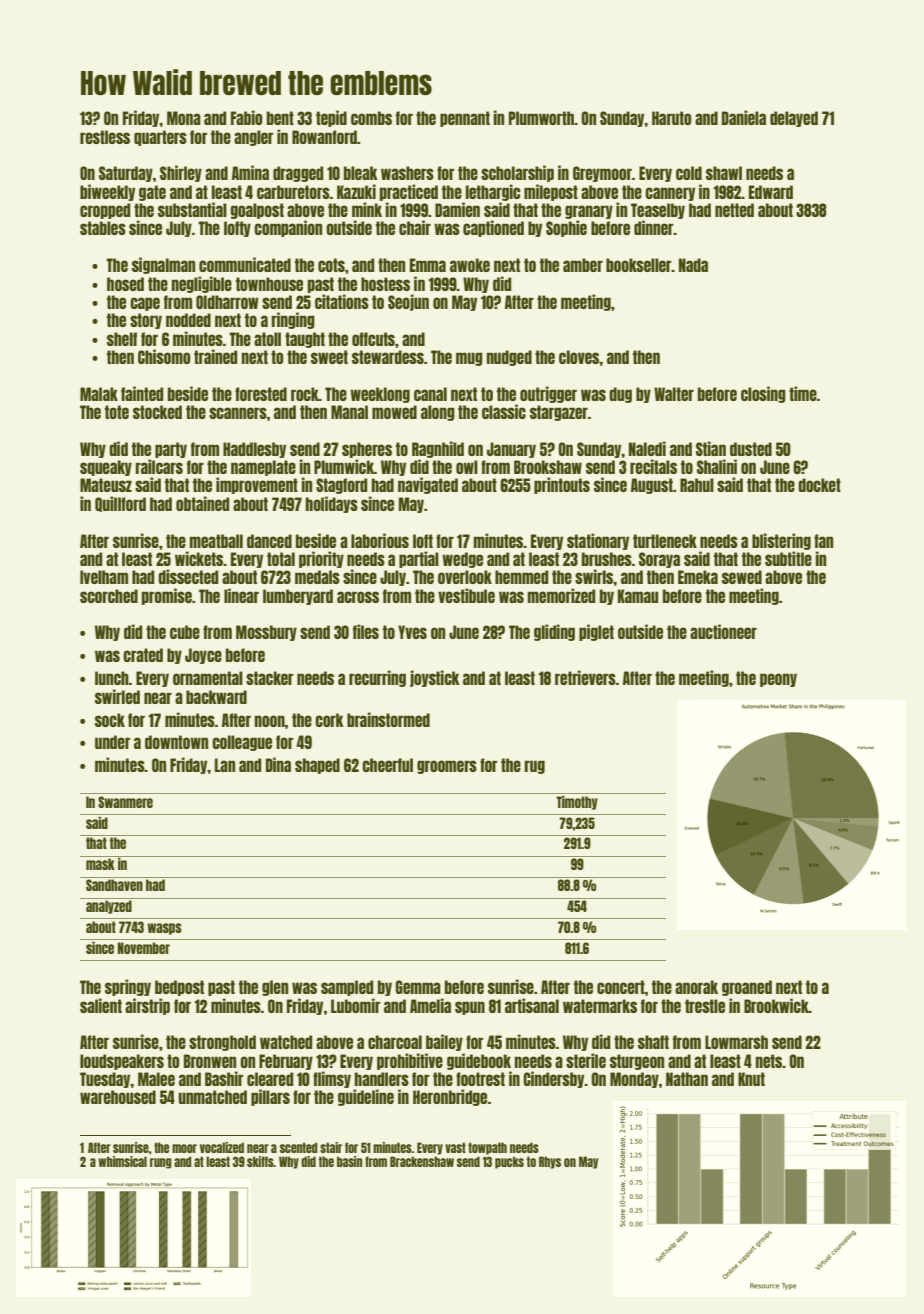 This screenshot has height=1314, width=924. Describe the element at coordinates (280, 118) in the screenshot. I see `bent` at that location.
